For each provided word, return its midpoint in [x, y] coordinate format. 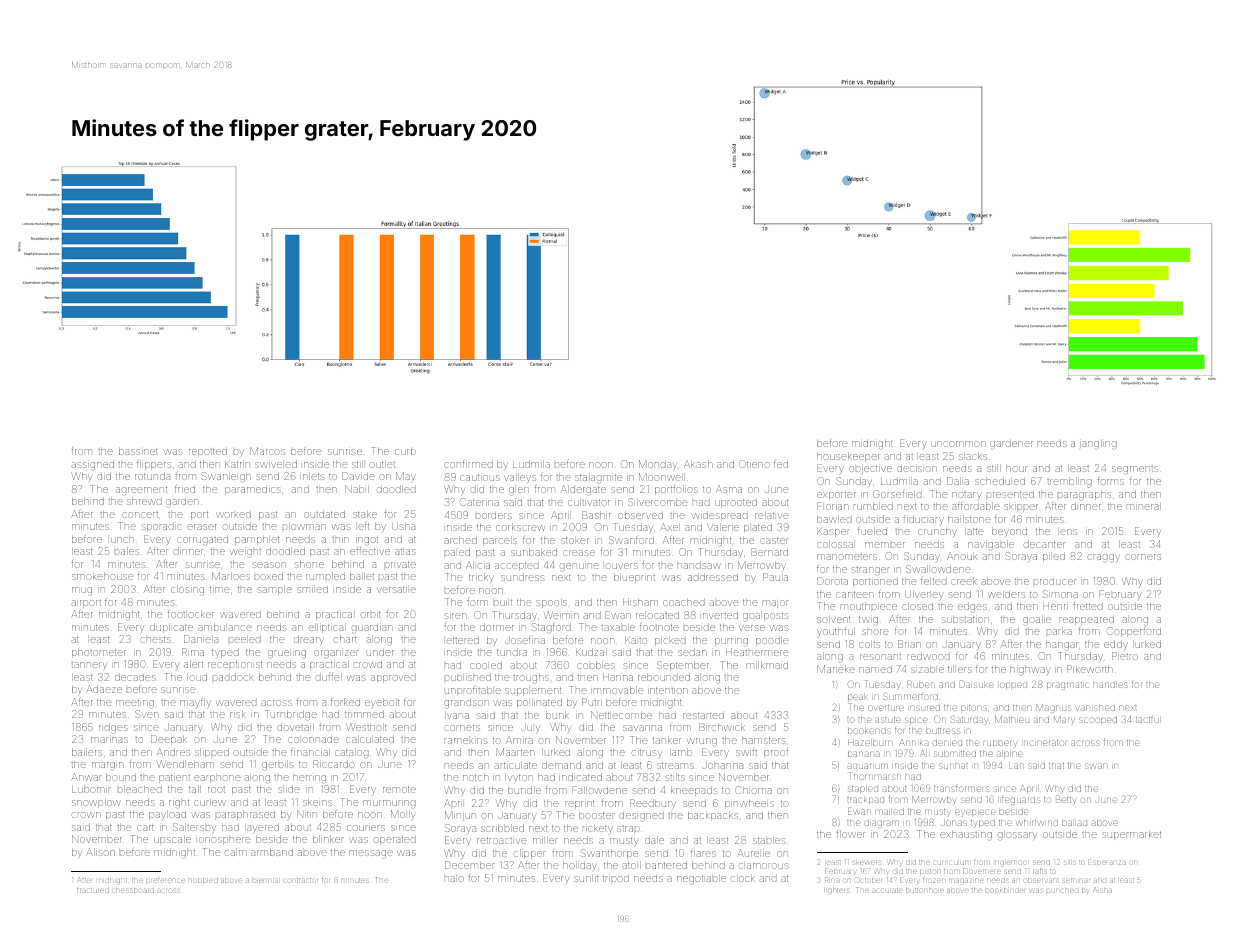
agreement [141, 490]
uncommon [958, 444]
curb [405, 451]
